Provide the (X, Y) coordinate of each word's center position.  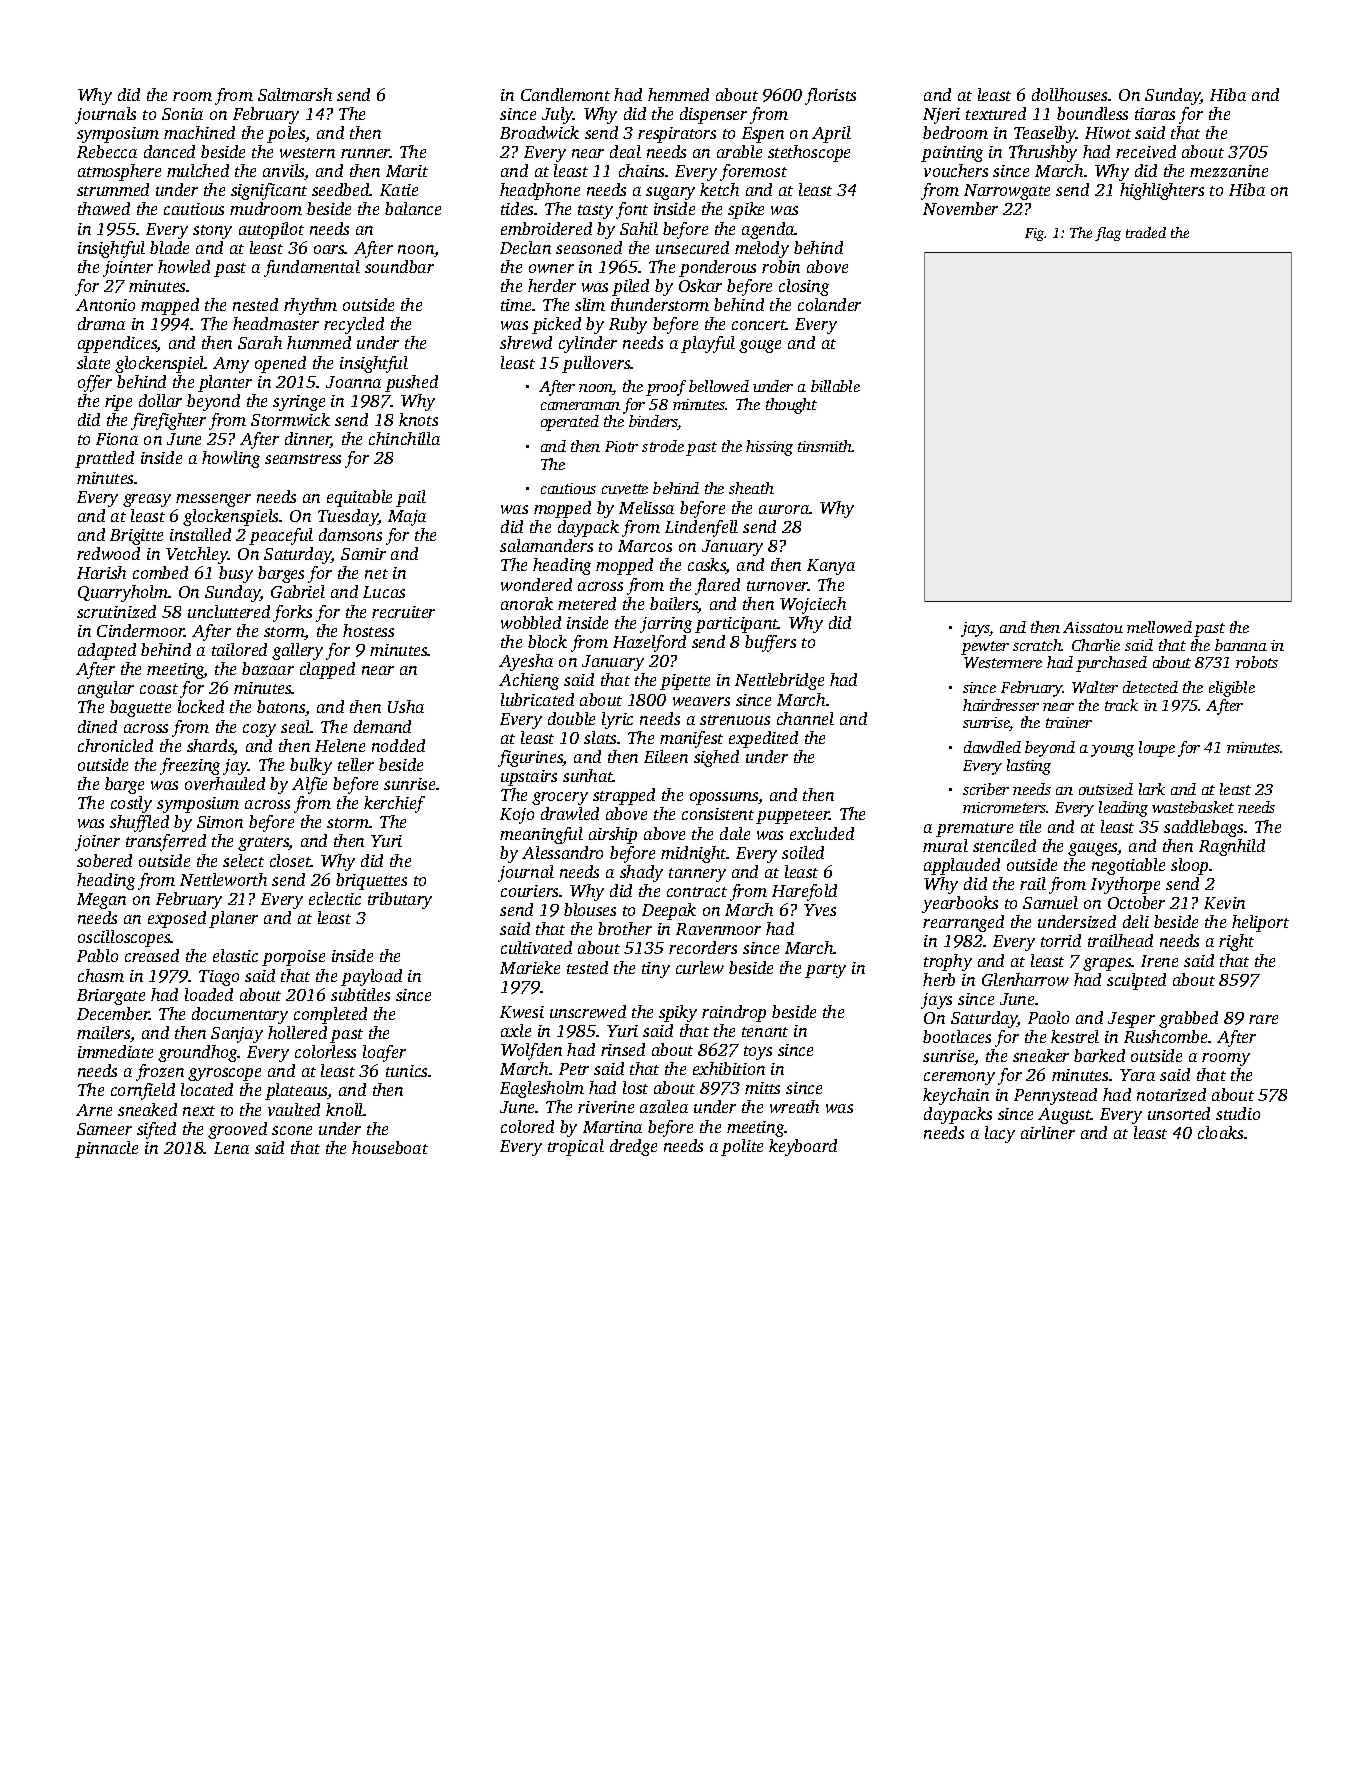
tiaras (1155, 114)
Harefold (804, 892)
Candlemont (565, 94)
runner (365, 153)
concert (759, 325)
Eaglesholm (542, 1089)
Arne (94, 1110)
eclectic (335, 898)
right (1236, 942)
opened (280, 364)
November (960, 208)
